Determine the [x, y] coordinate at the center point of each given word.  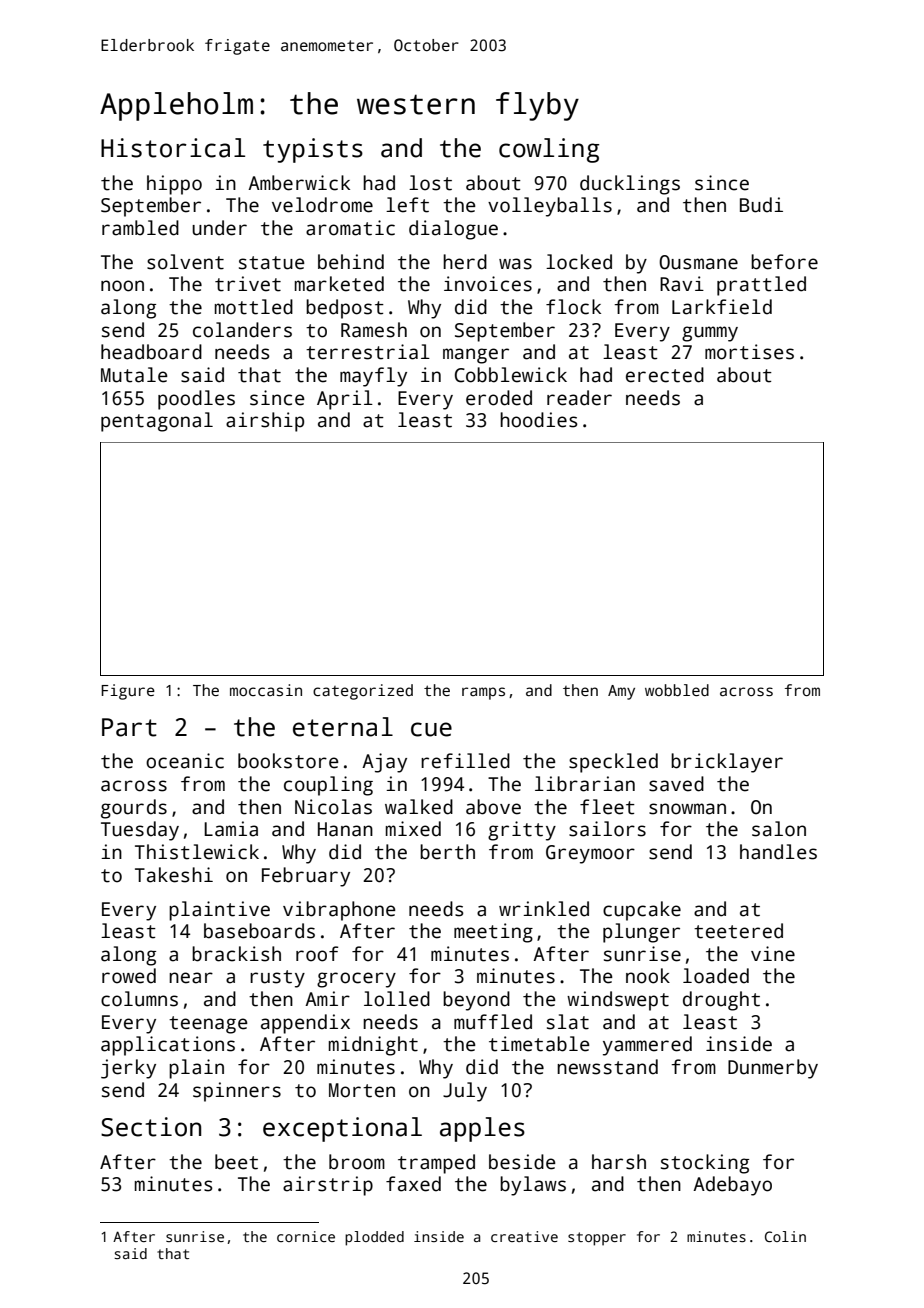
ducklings [630, 185]
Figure [128, 692]
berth [447, 852]
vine [773, 954]
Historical [173, 148]
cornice [306, 1236]
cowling [549, 150]
